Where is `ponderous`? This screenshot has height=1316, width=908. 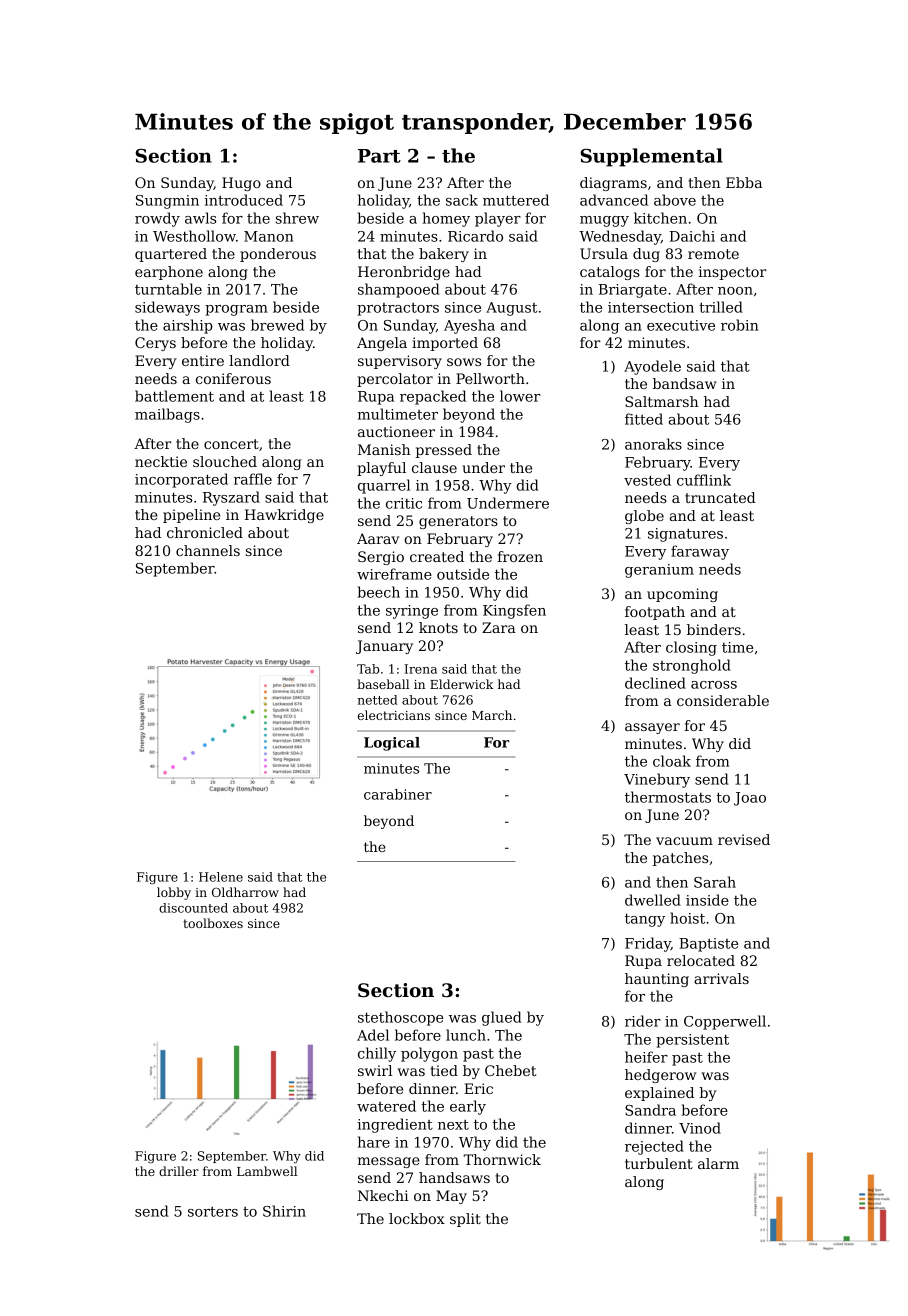
ponderous is located at coordinates (278, 255).
